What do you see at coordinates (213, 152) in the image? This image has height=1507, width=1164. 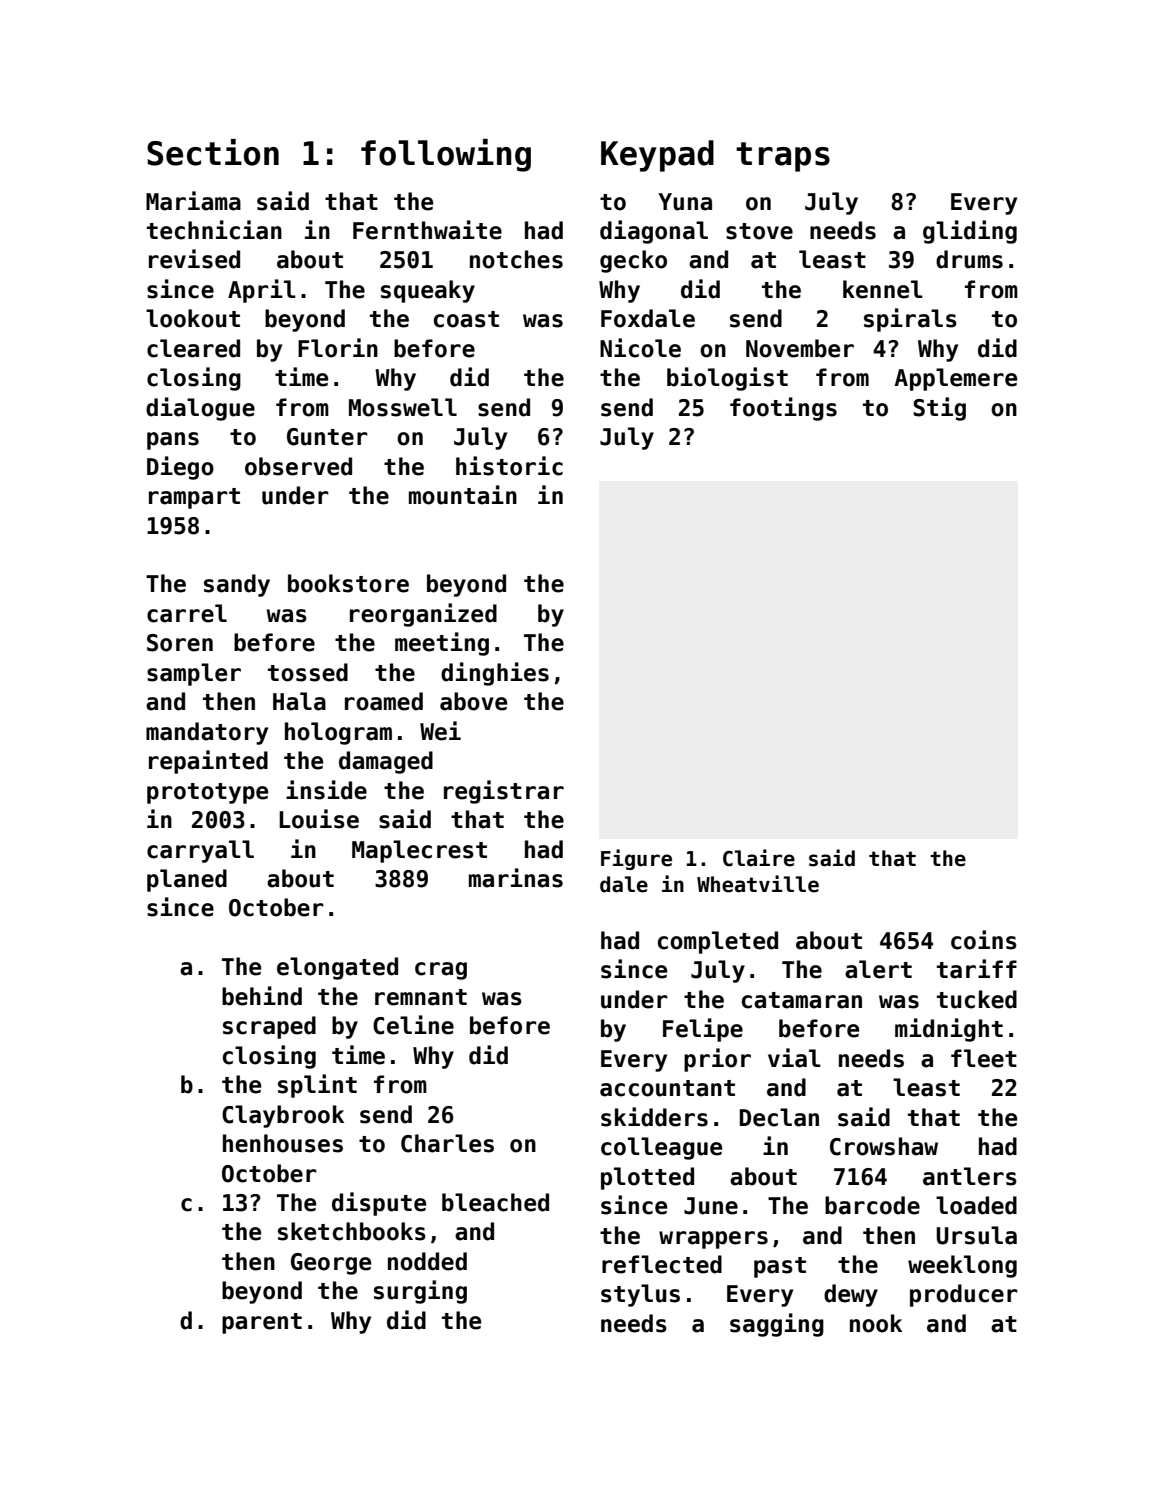 I see `Section` at bounding box center [213, 152].
